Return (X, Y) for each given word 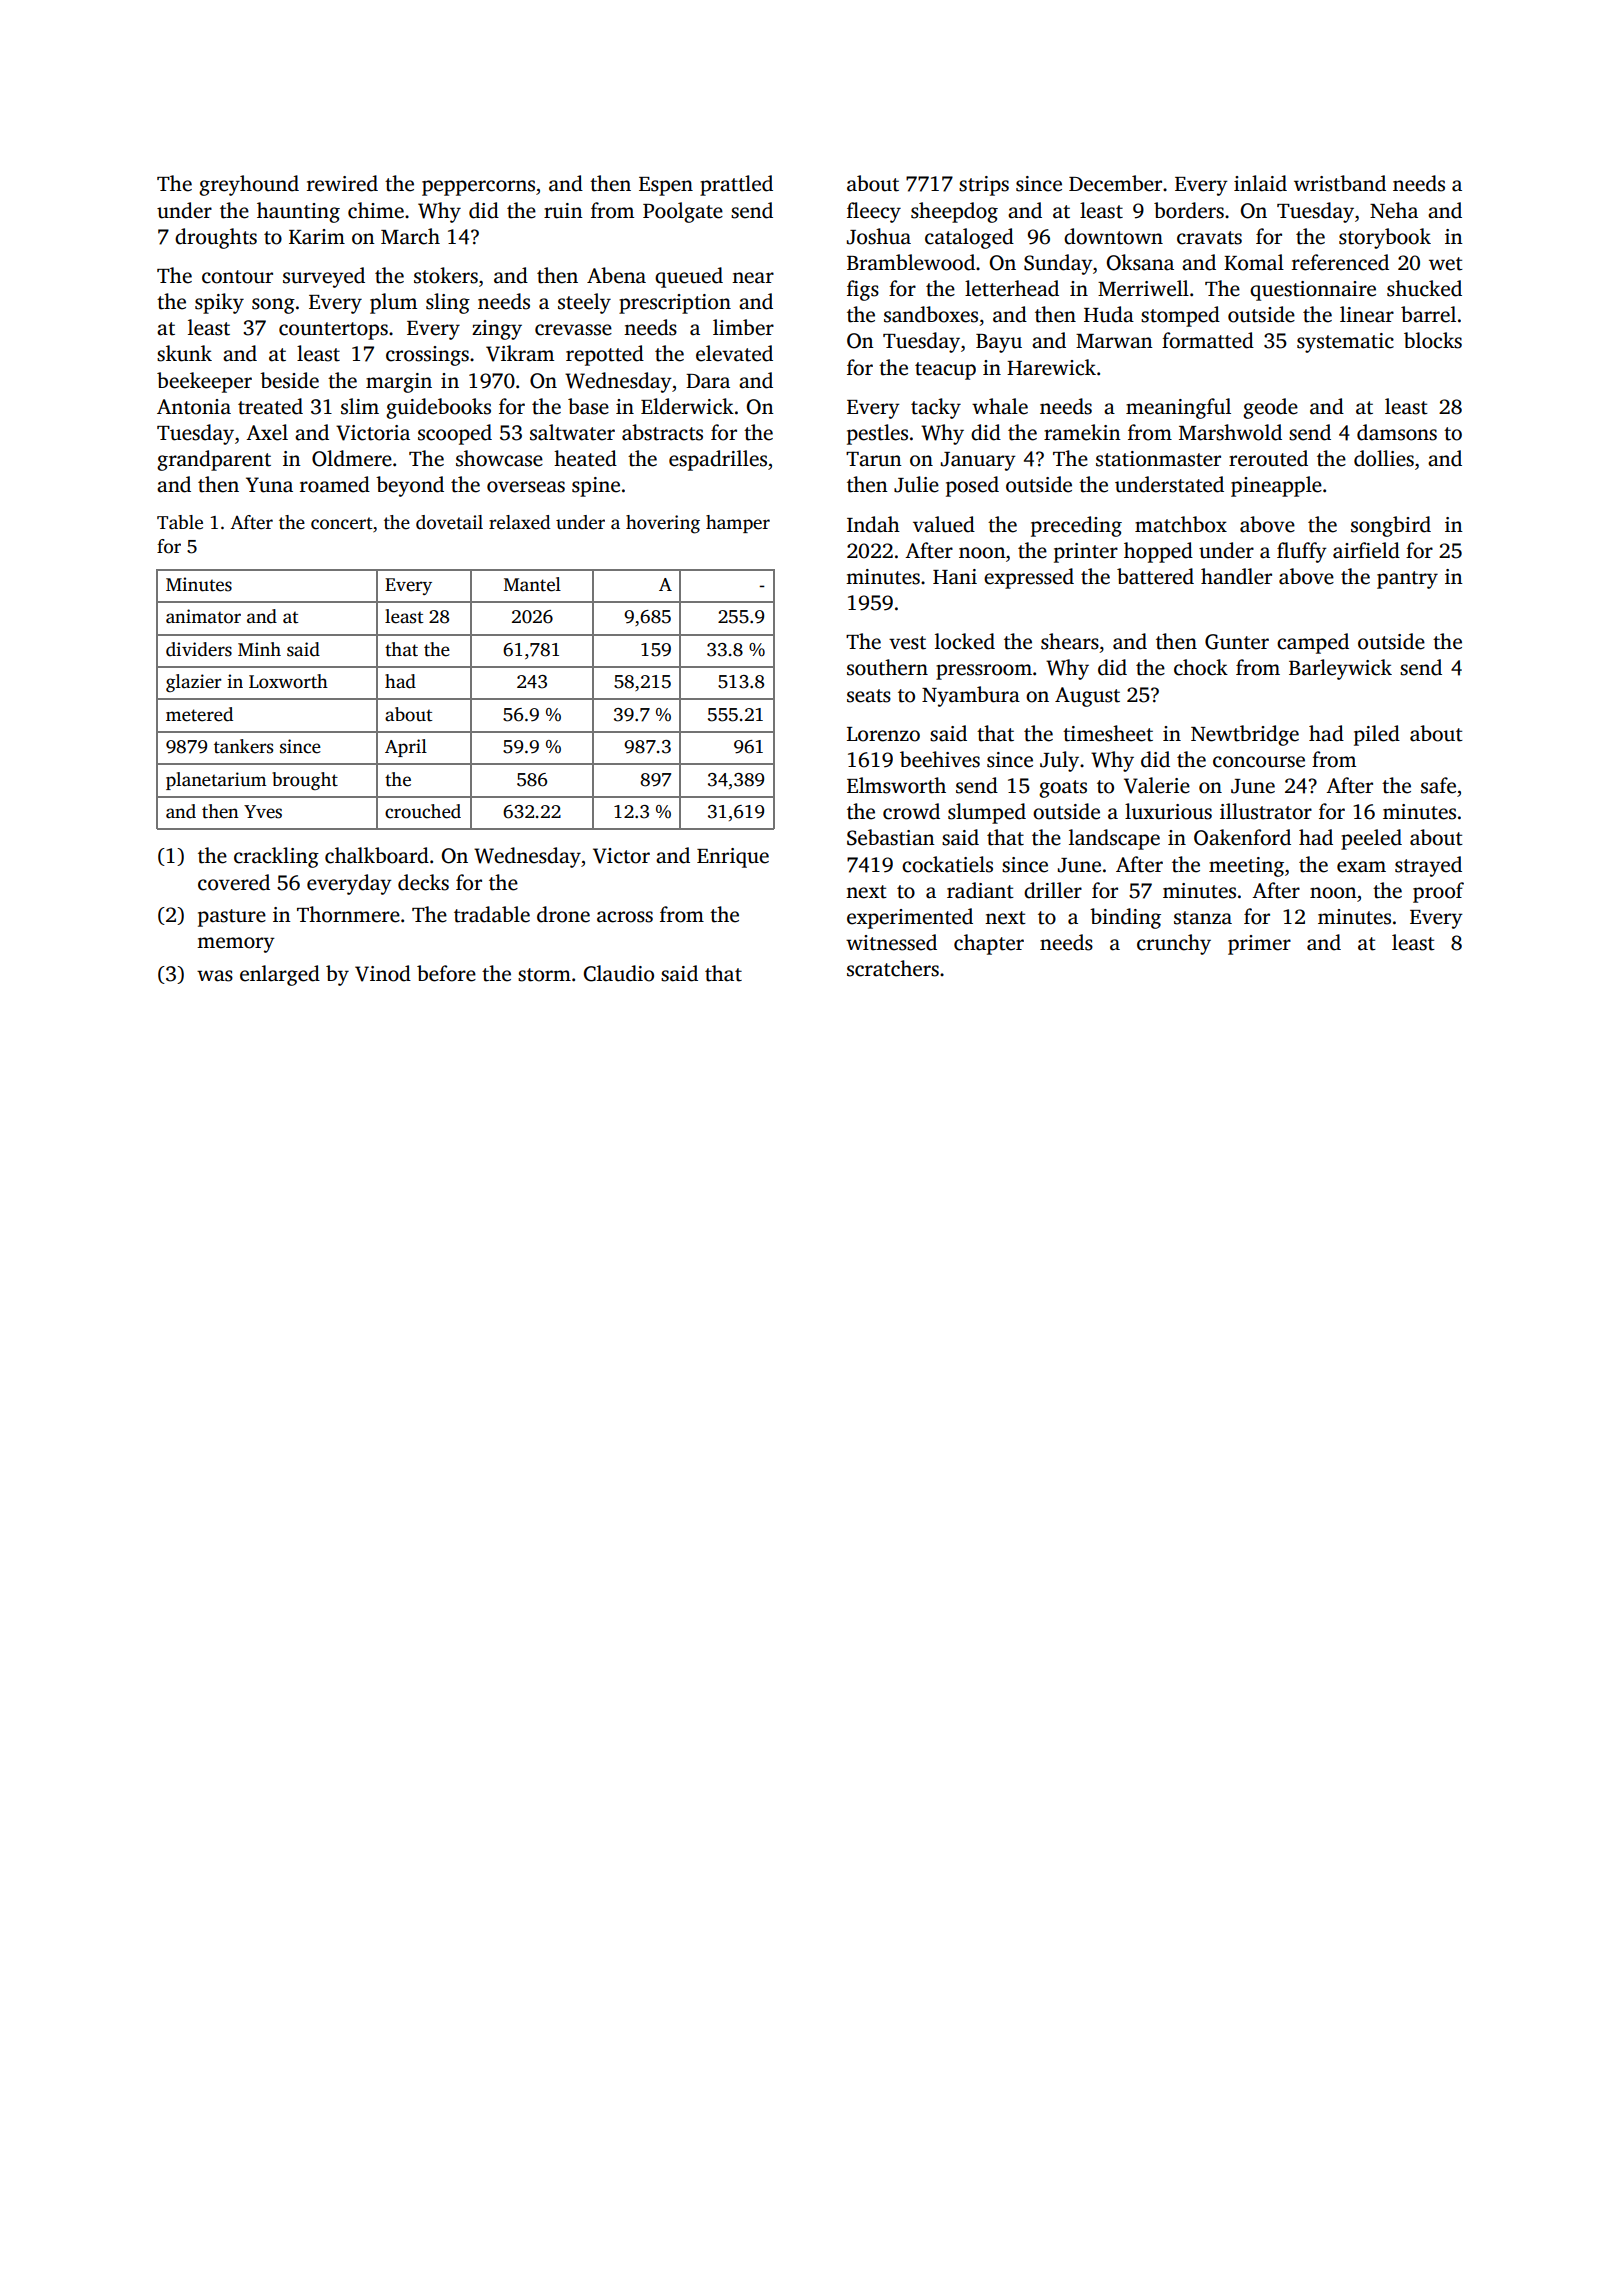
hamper (738, 524)
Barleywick (1340, 669)
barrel (1428, 314)
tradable (492, 914)
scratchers (893, 968)
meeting (1246, 867)
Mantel (532, 584)
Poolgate (683, 212)
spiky (219, 303)
